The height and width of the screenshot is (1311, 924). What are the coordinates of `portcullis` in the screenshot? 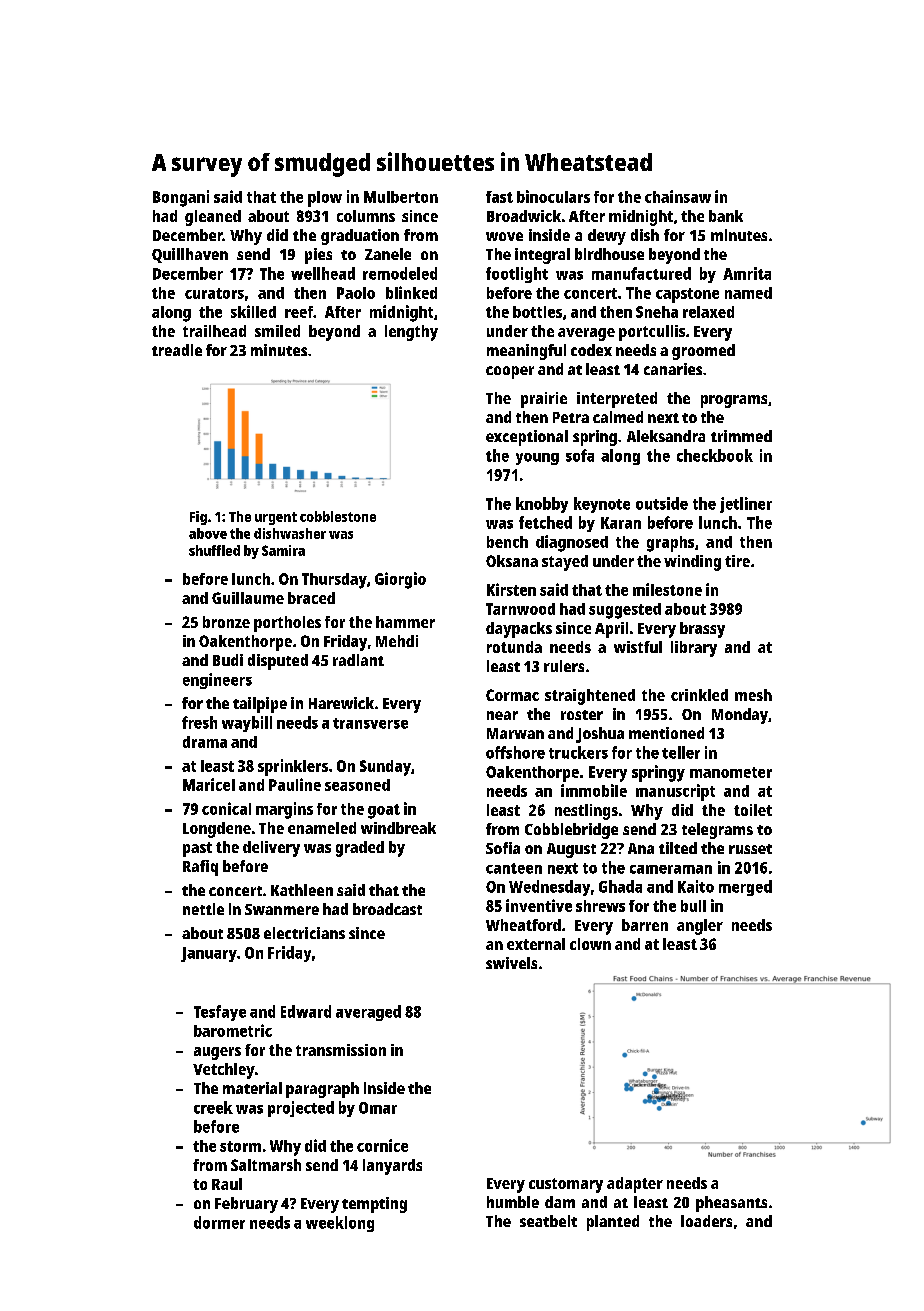 It's located at (652, 333).
